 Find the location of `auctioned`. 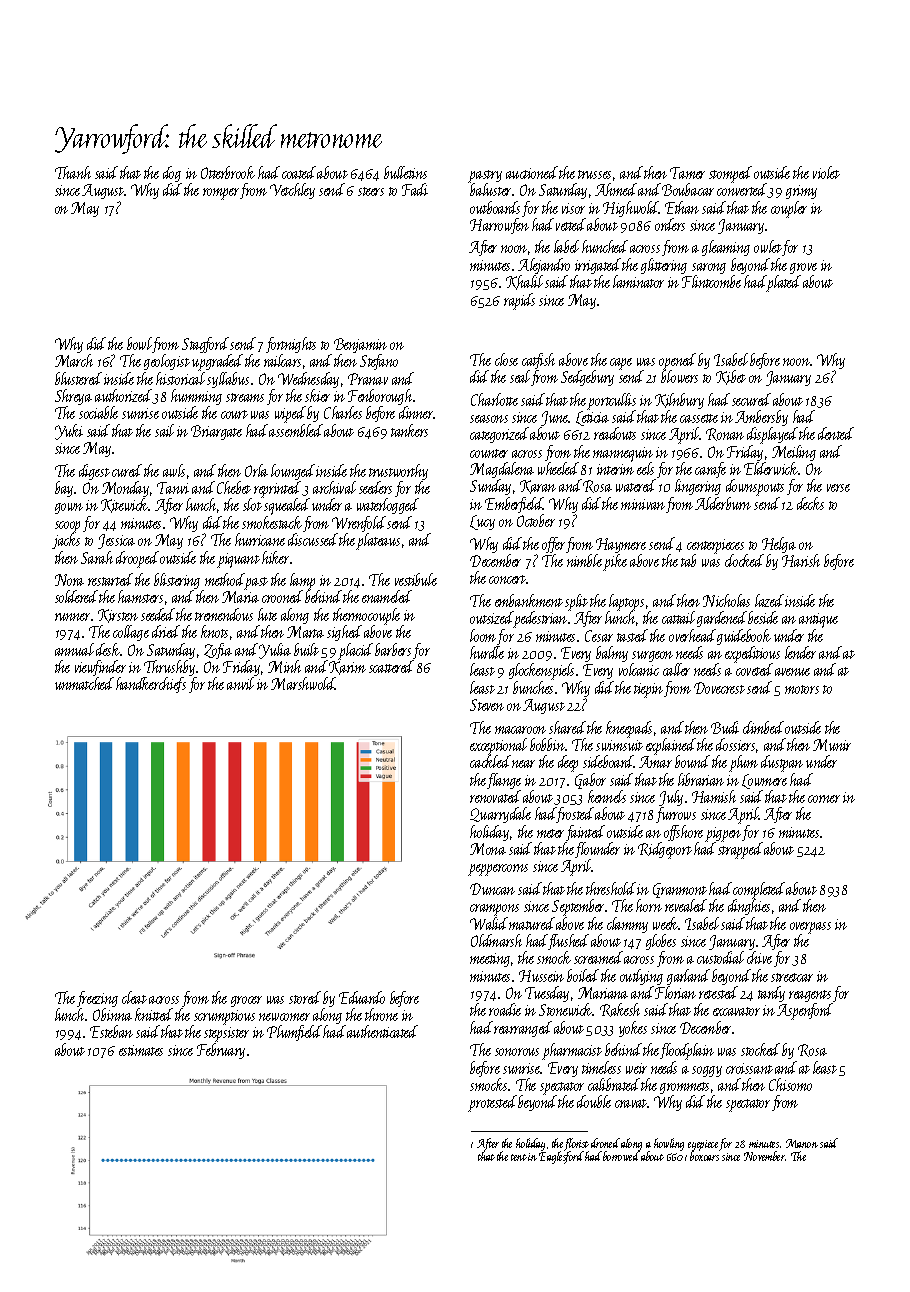

auctioned is located at coordinates (532, 172).
